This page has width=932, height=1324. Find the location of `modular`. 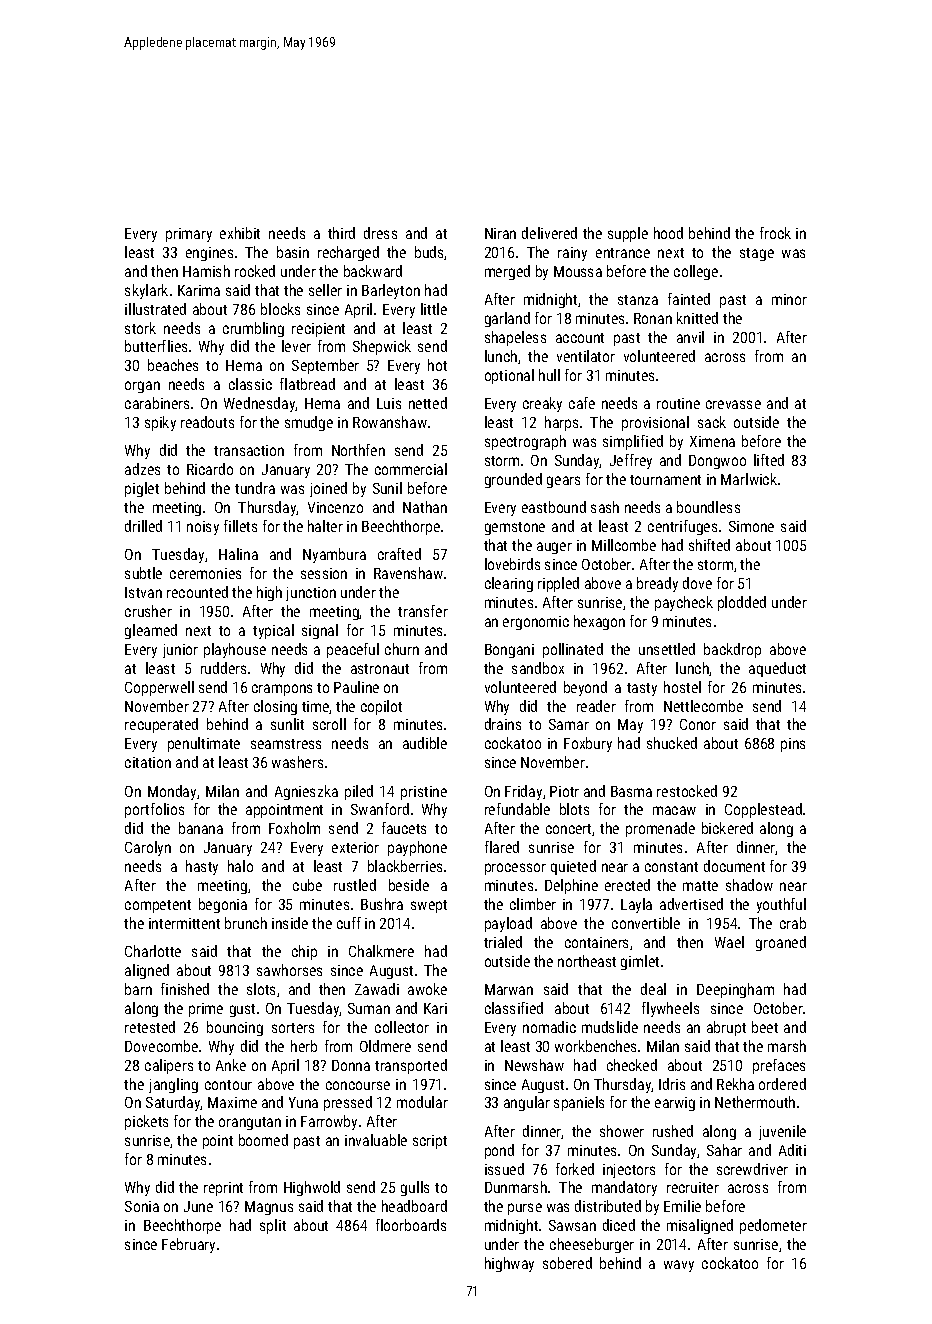

modular is located at coordinates (422, 1102).
